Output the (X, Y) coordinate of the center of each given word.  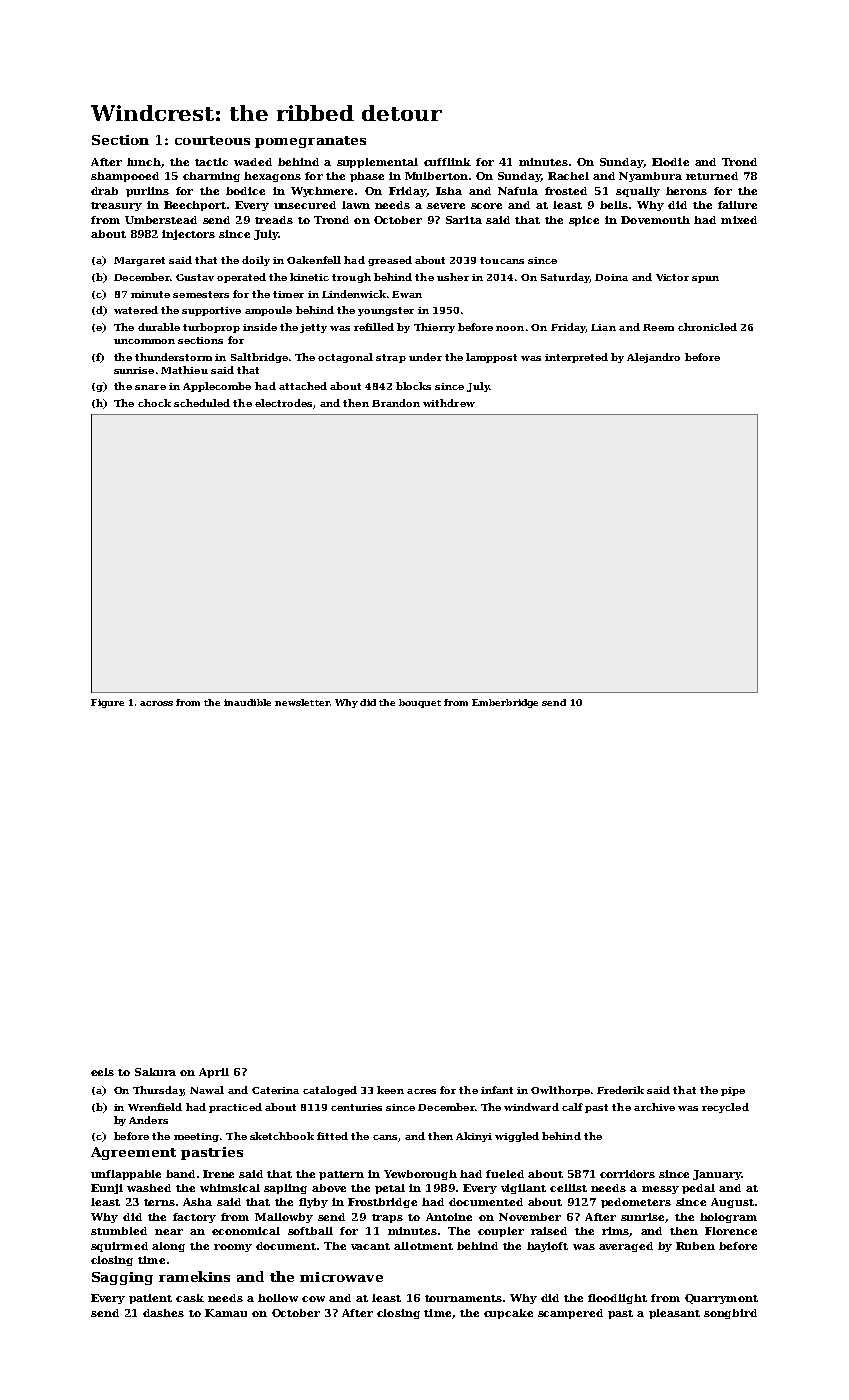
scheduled (202, 403)
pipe (733, 1091)
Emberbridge (505, 703)
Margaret (139, 261)
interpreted (576, 358)
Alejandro (653, 358)
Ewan (407, 294)
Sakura (155, 1072)
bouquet (420, 703)
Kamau (226, 1313)
